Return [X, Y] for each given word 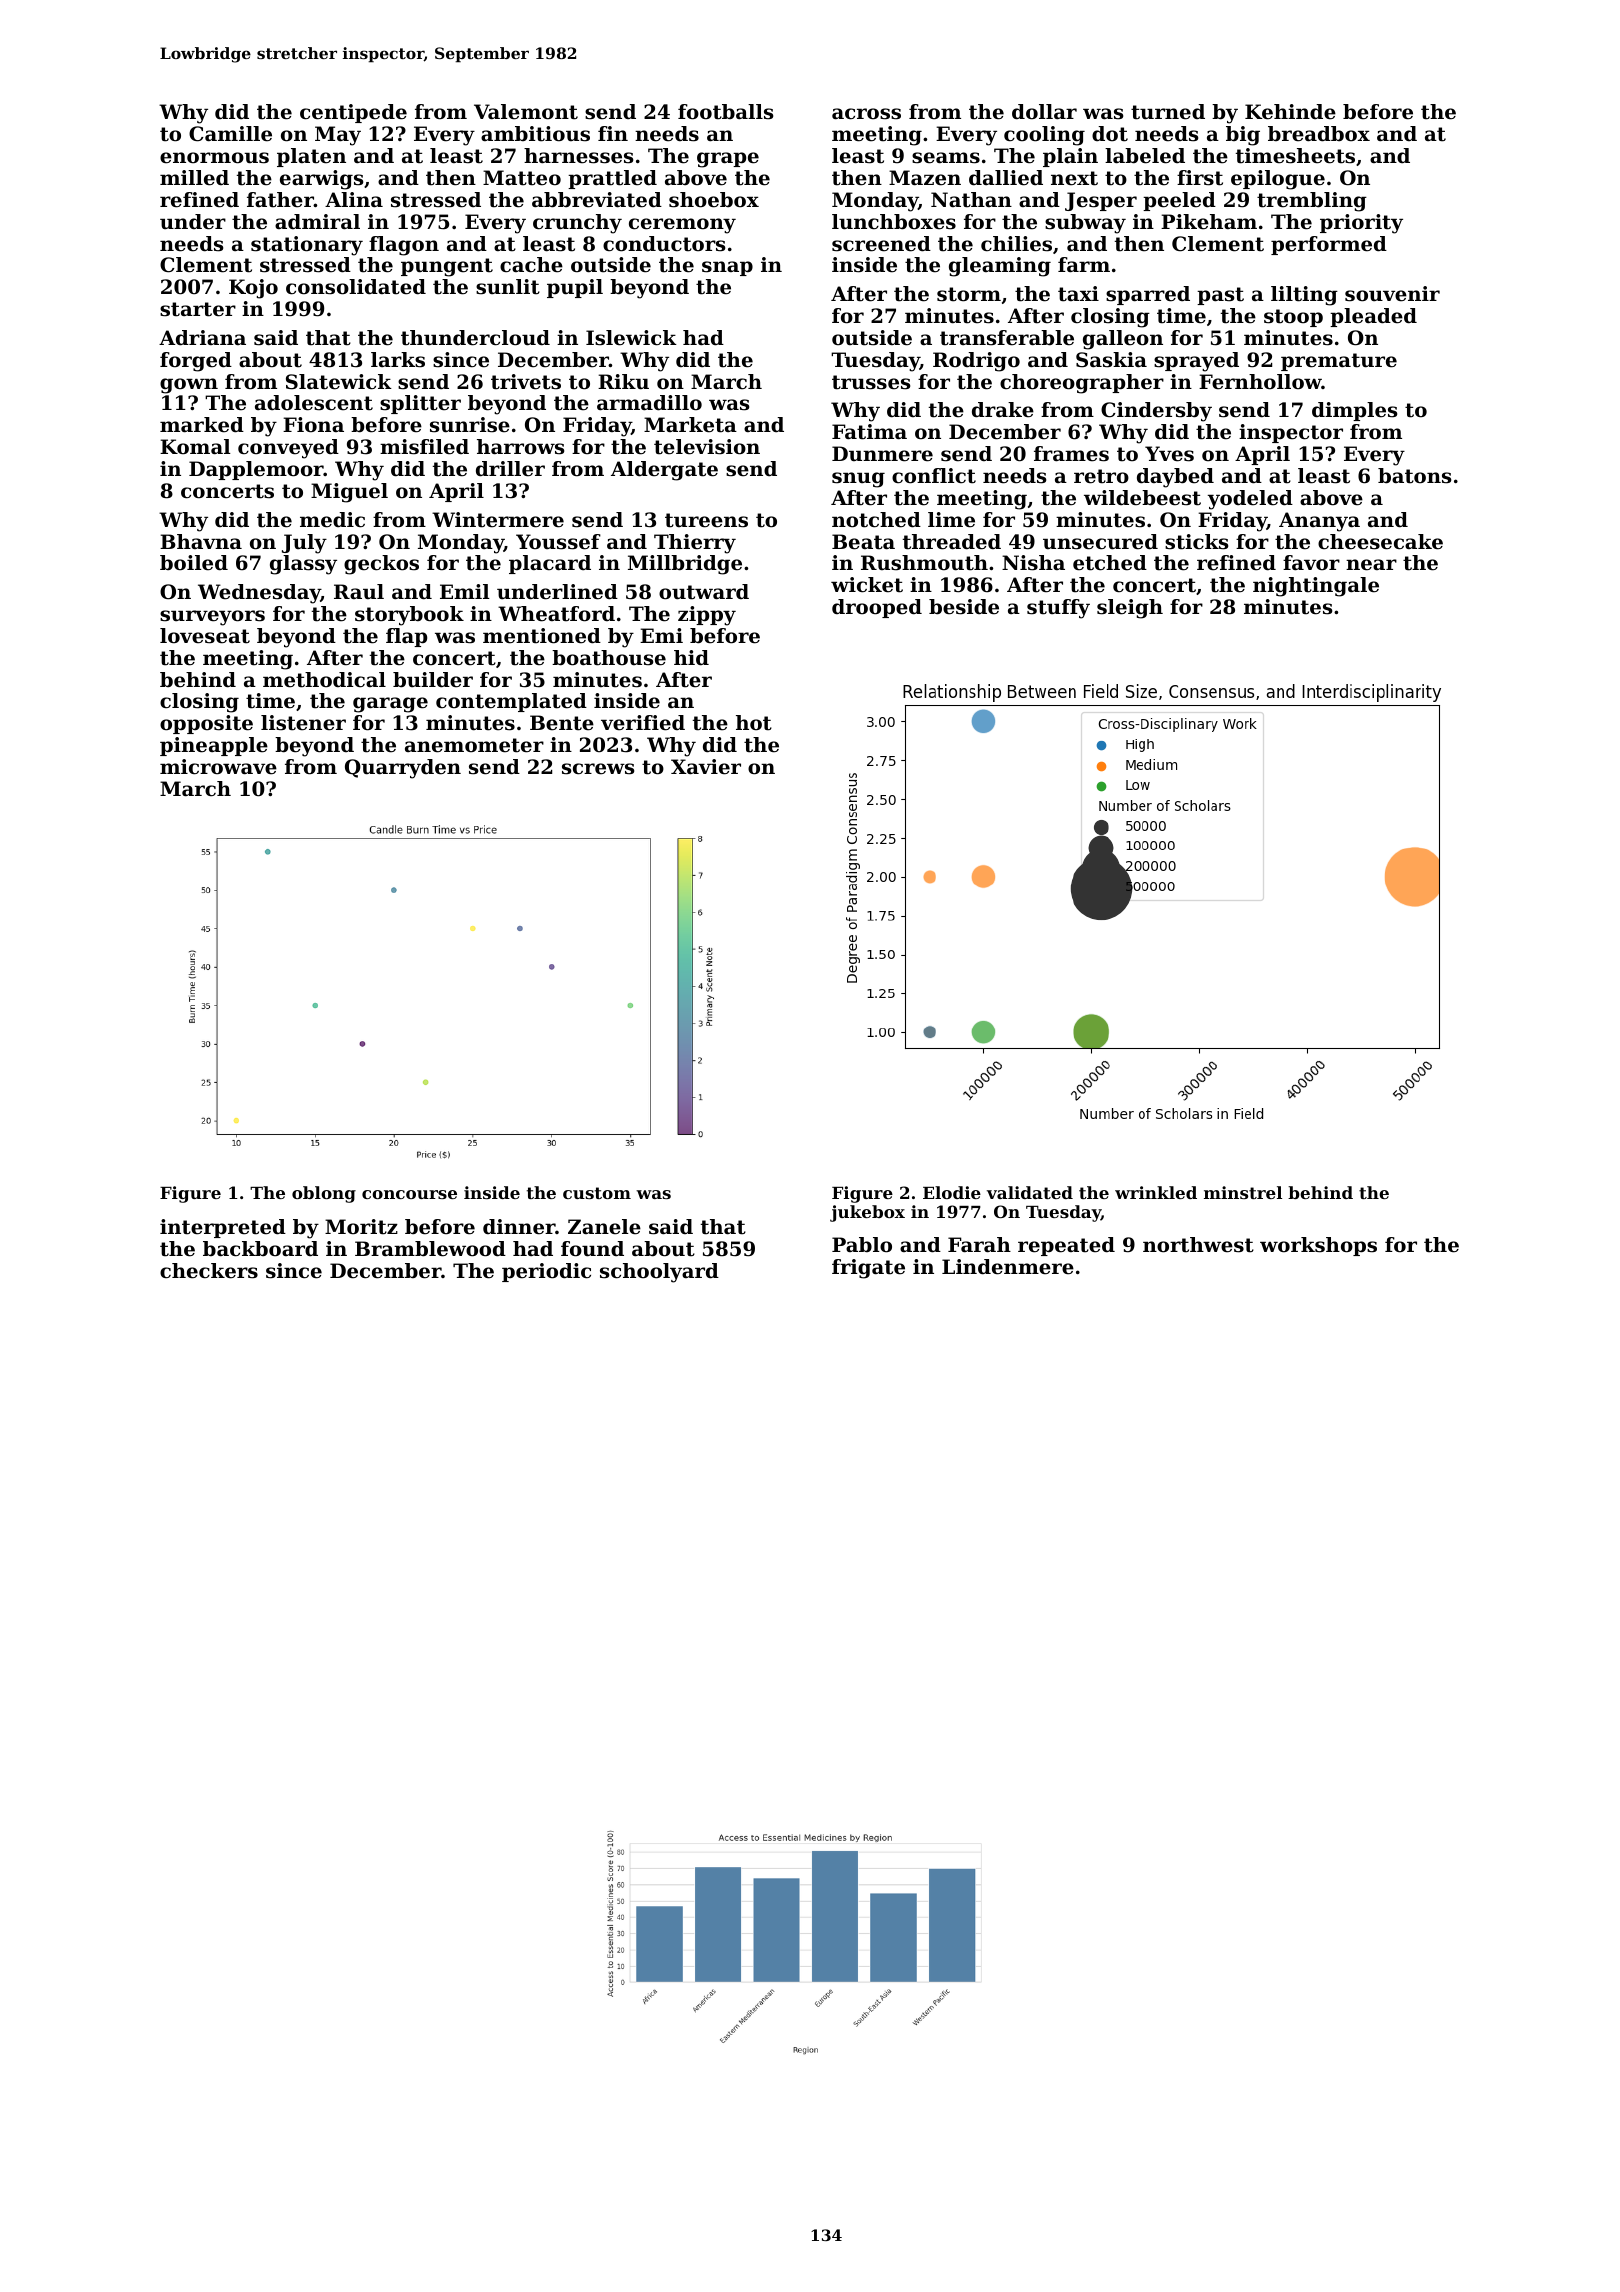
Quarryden [403, 769]
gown [189, 386]
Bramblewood [430, 1249]
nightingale [1316, 587]
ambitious [535, 134]
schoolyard [659, 1273]
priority [1361, 224]
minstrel [1243, 1192]
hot [754, 723]
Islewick [631, 338]
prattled [612, 179]
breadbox [1319, 134]
